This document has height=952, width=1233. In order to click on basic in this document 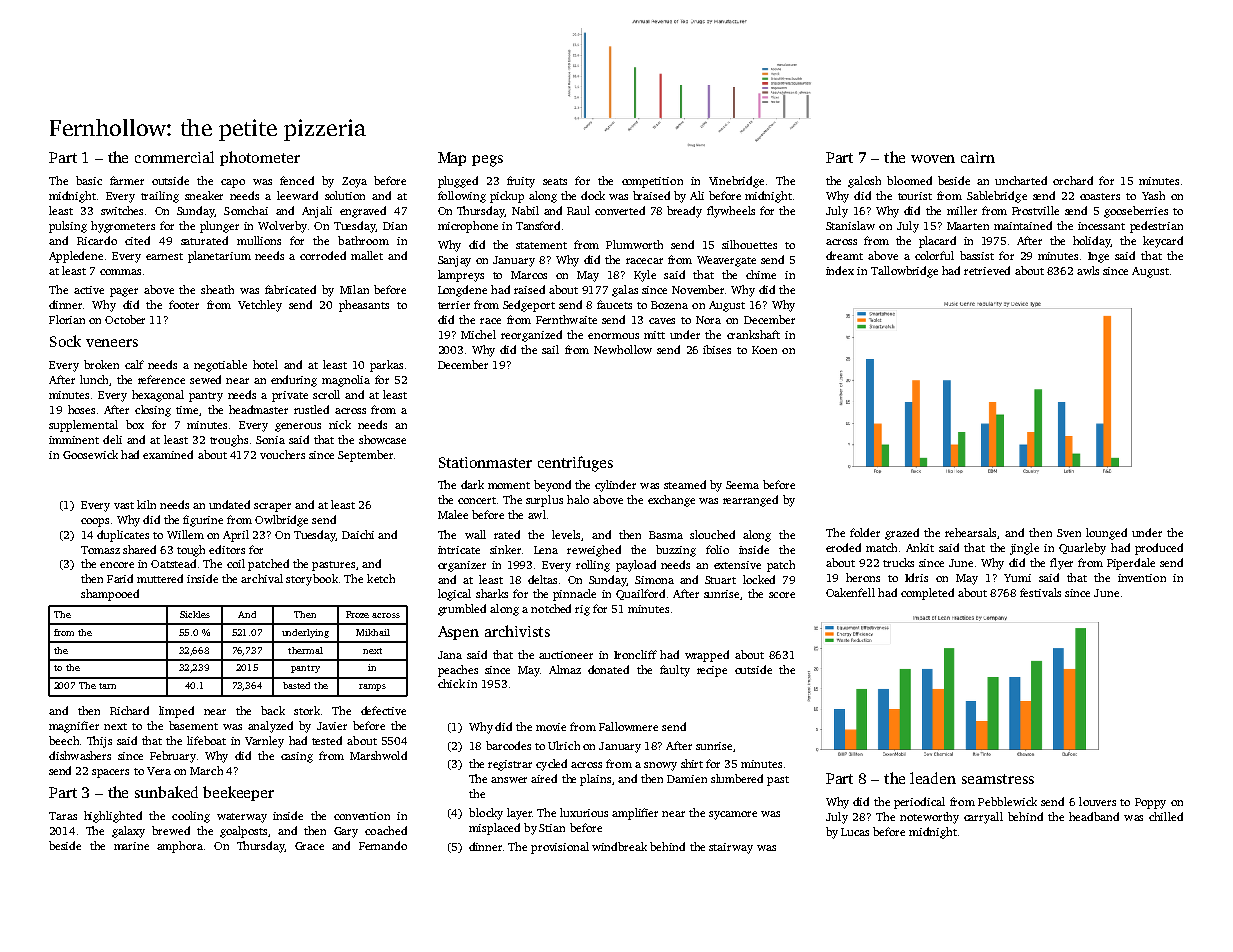, I will do `click(89, 180)`.
